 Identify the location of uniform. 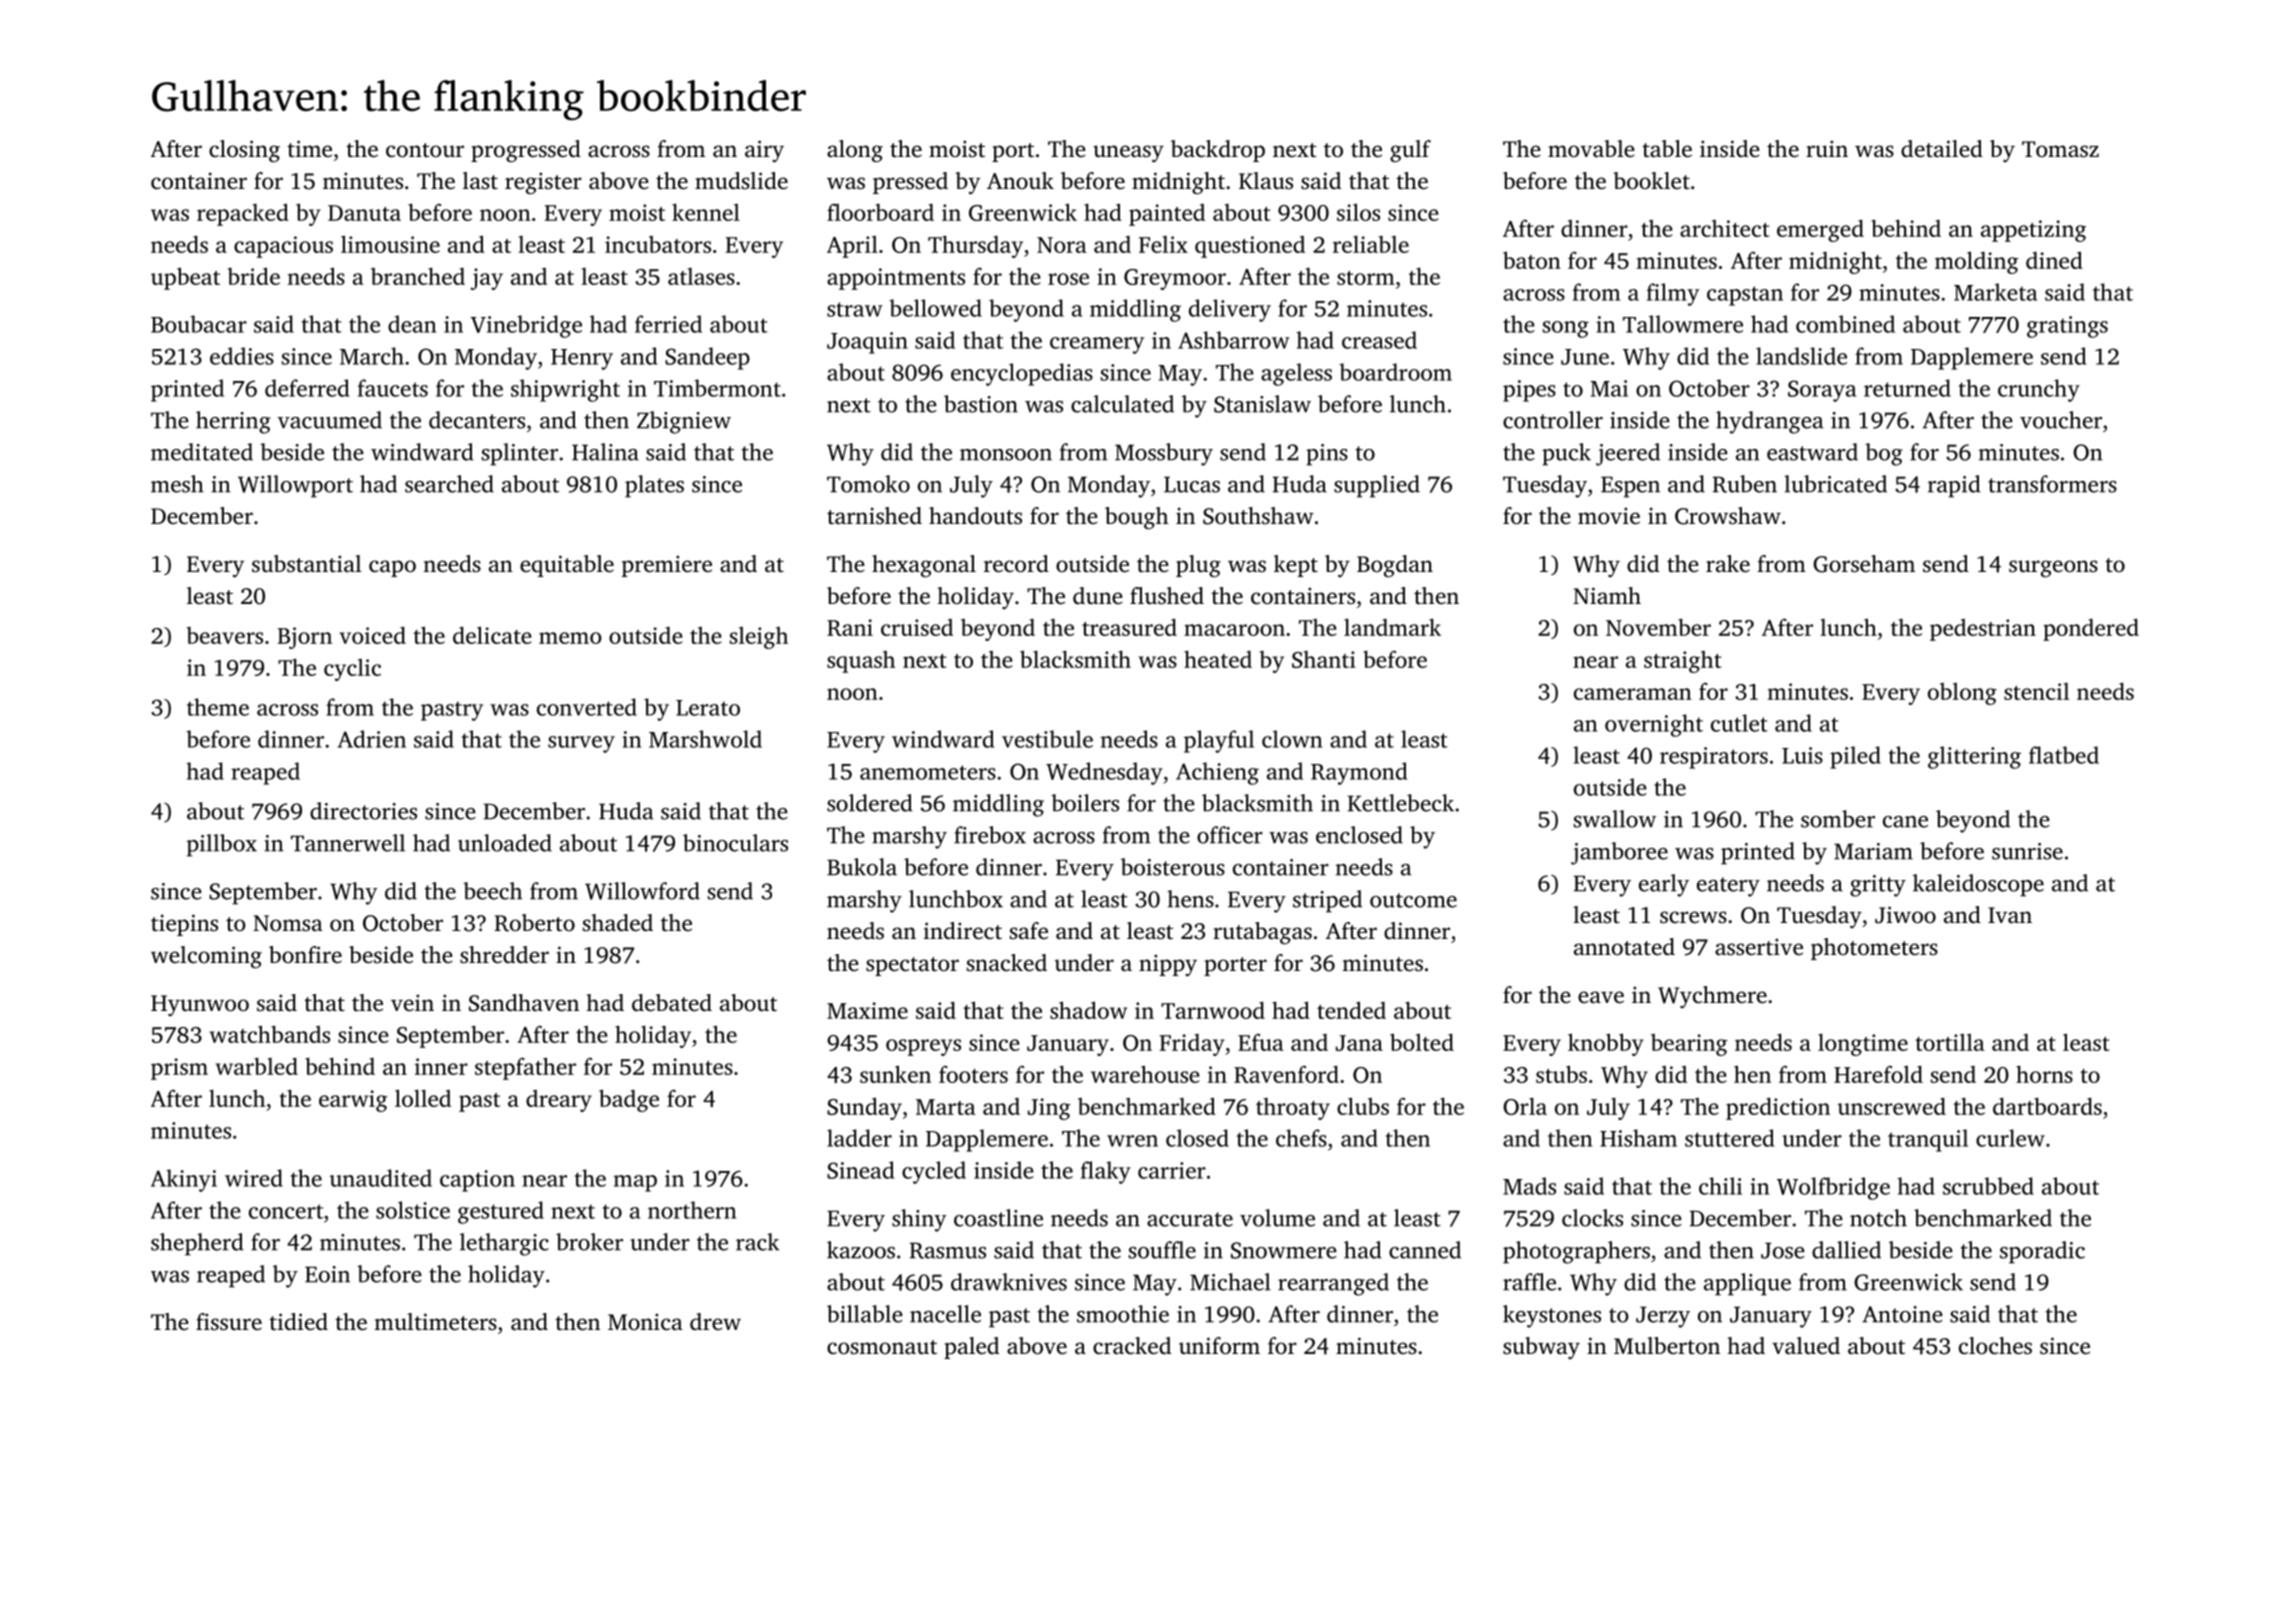
(1219, 1346).
